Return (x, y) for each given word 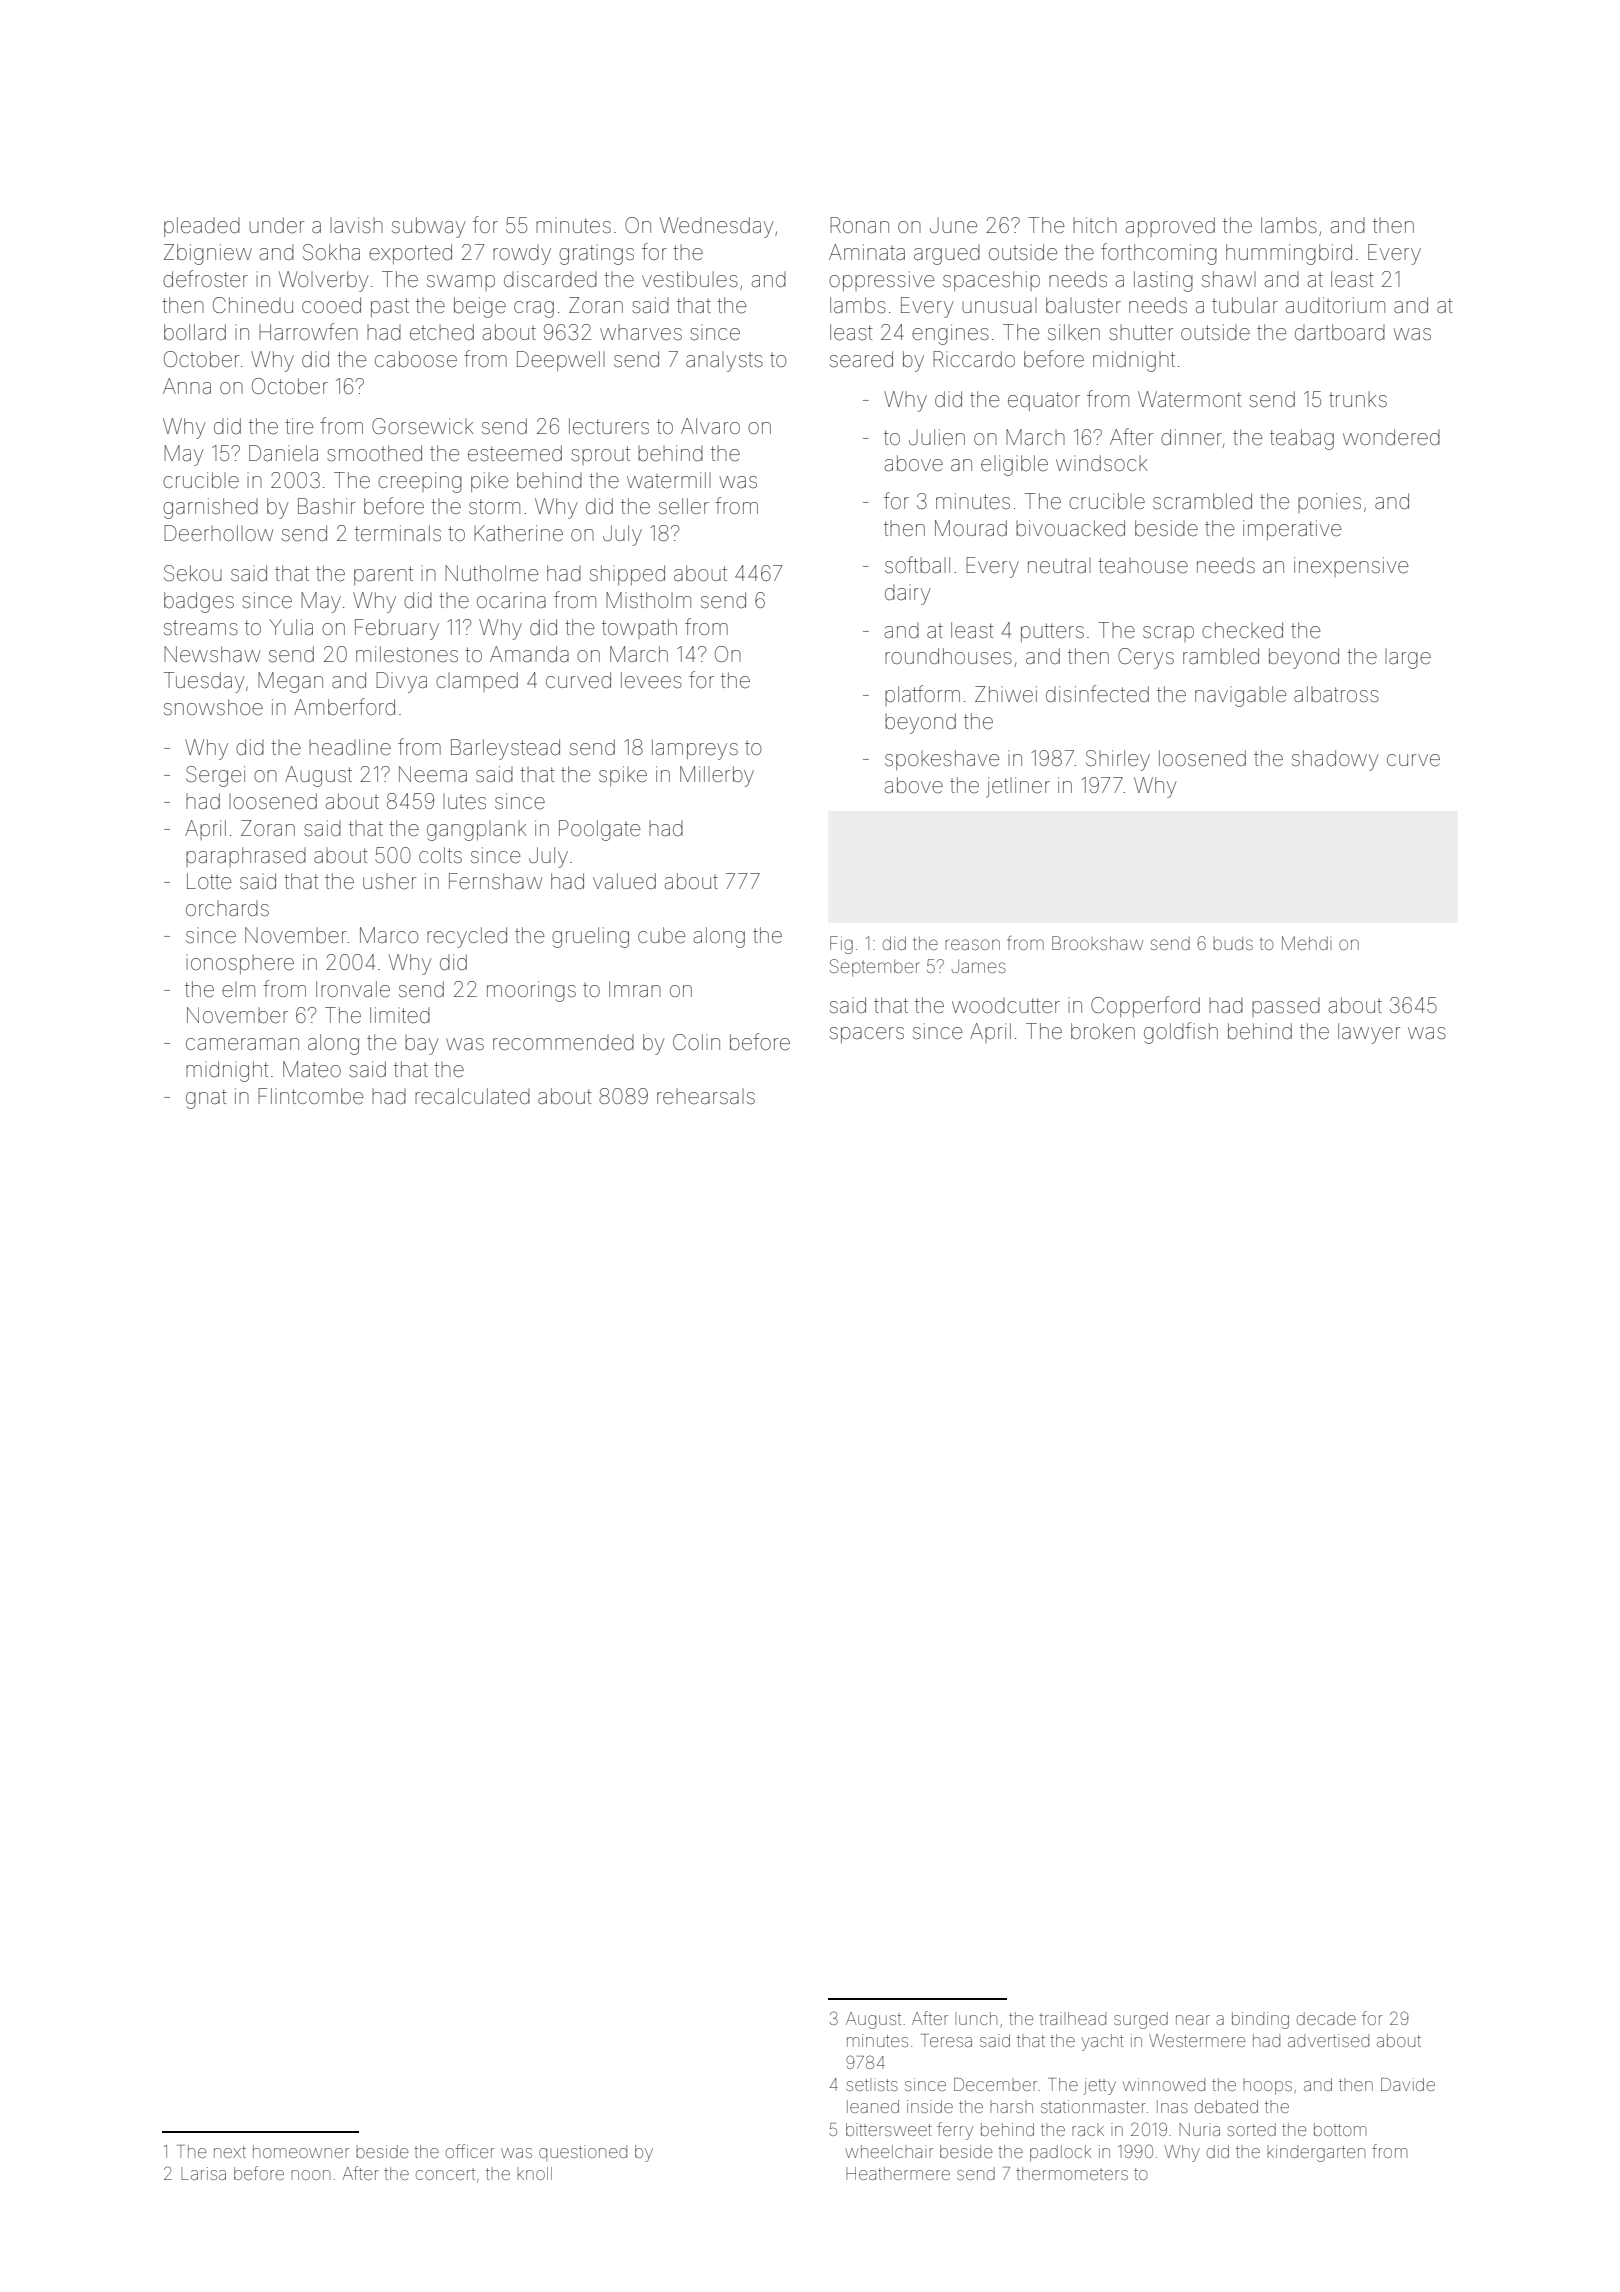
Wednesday (717, 227)
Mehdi (1305, 943)
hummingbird (1289, 254)
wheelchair (889, 2151)
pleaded (202, 227)
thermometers (1072, 2173)
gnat (206, 1099)
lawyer (1369, 1033)
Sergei (215, 776)
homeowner (301, 2151)
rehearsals (706, 1097)
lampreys (695, 749)
